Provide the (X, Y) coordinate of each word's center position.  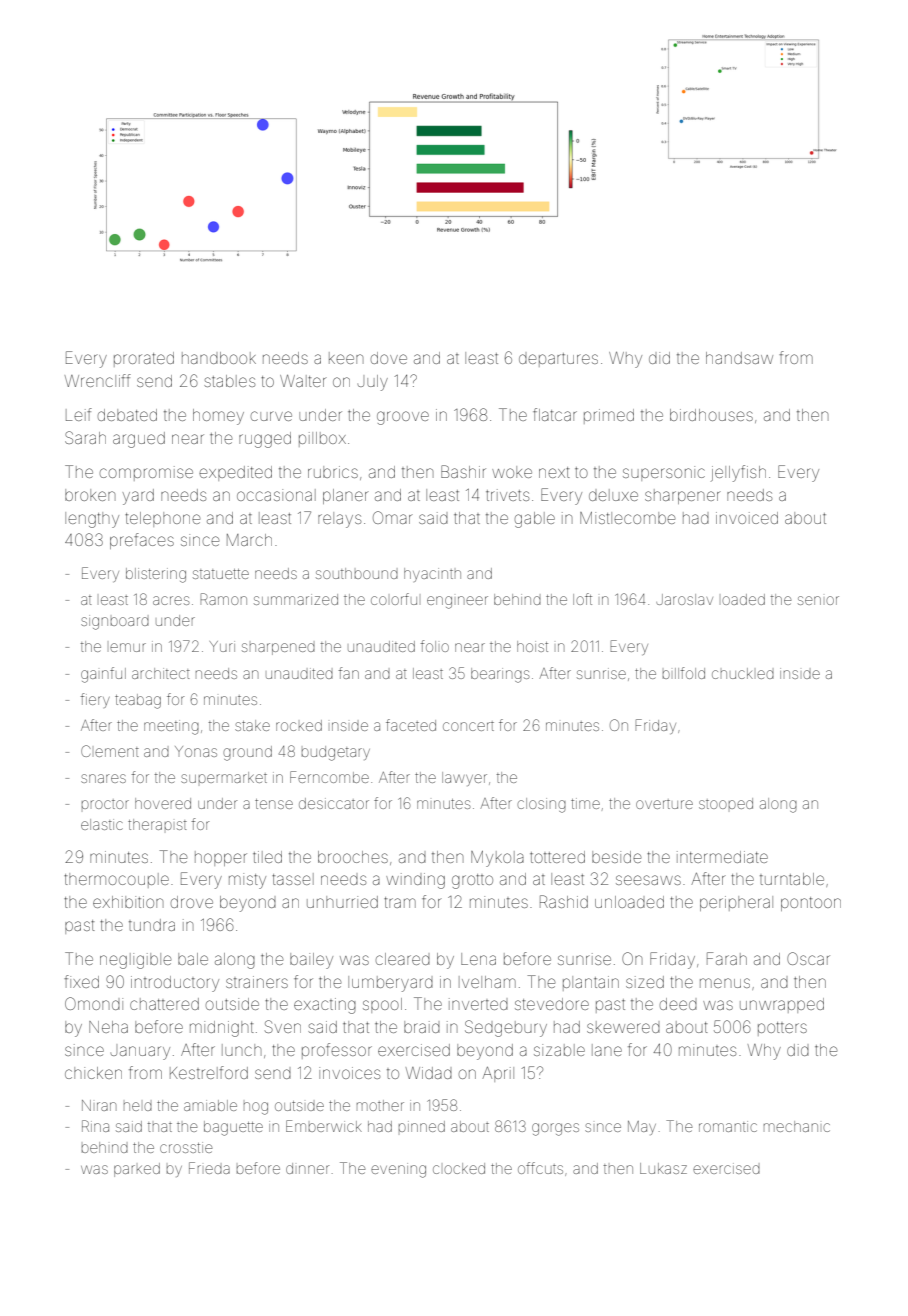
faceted (411, 725)
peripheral (736, 903)
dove (389, 358)
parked (137, 1170)
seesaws (648, 880)
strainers (257, 982)
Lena (478, 959)
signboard (115, 622)
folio (435, 646)
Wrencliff (98, 380)
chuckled (743, 673)
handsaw (739, 358)
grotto (472, 881)
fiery (95, 700)
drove (192, 902)
